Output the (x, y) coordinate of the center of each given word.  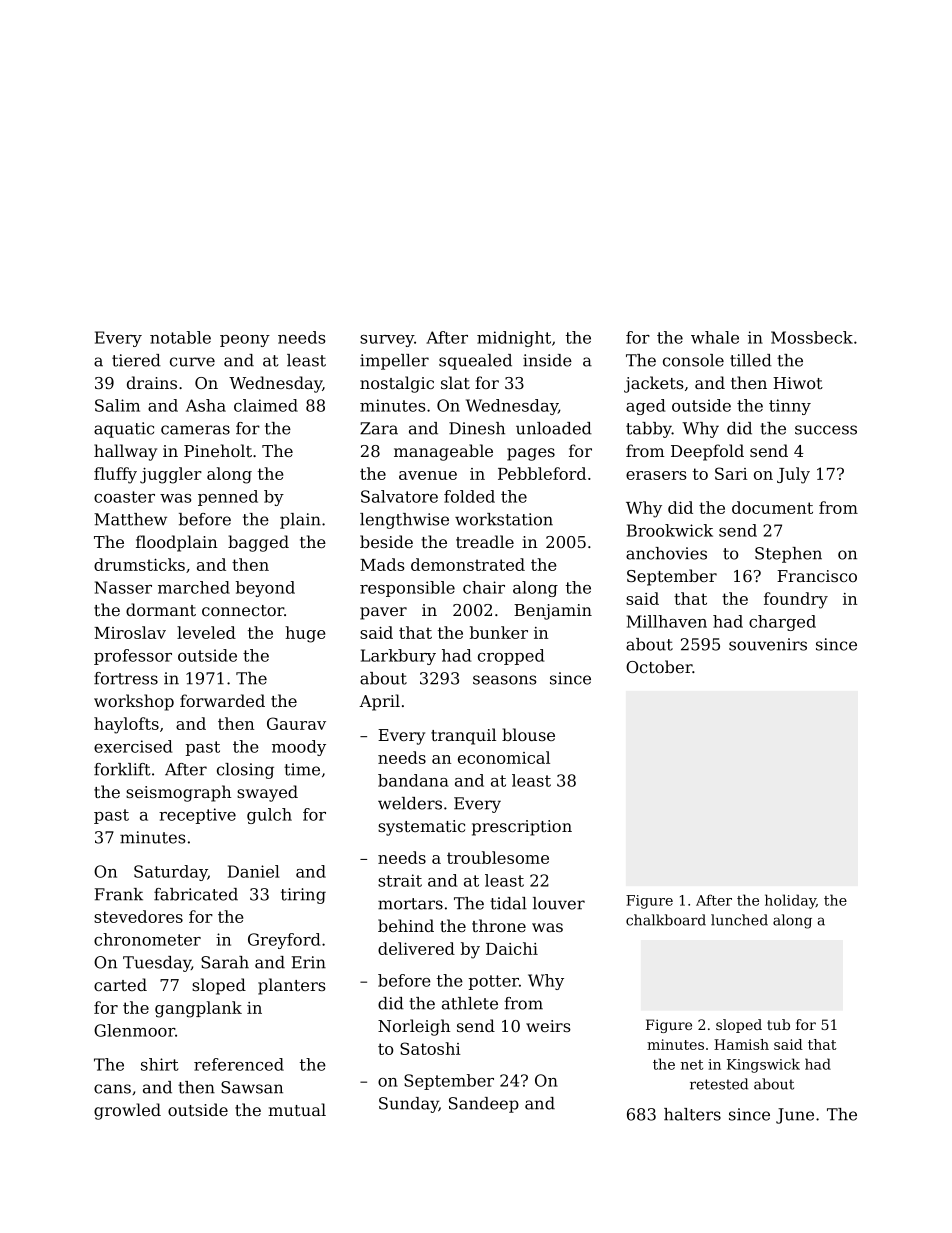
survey (387, 341)
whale (715, 337)
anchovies (666, 553)
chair (484, 587)
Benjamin (553, 612)
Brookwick (670, 530)
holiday (790, 901)
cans (112, 1089)
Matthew (130, 519)
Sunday (409, 1105)
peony (245, 341)
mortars (410, 904)
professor (133, 657)
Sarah (225, 962)
